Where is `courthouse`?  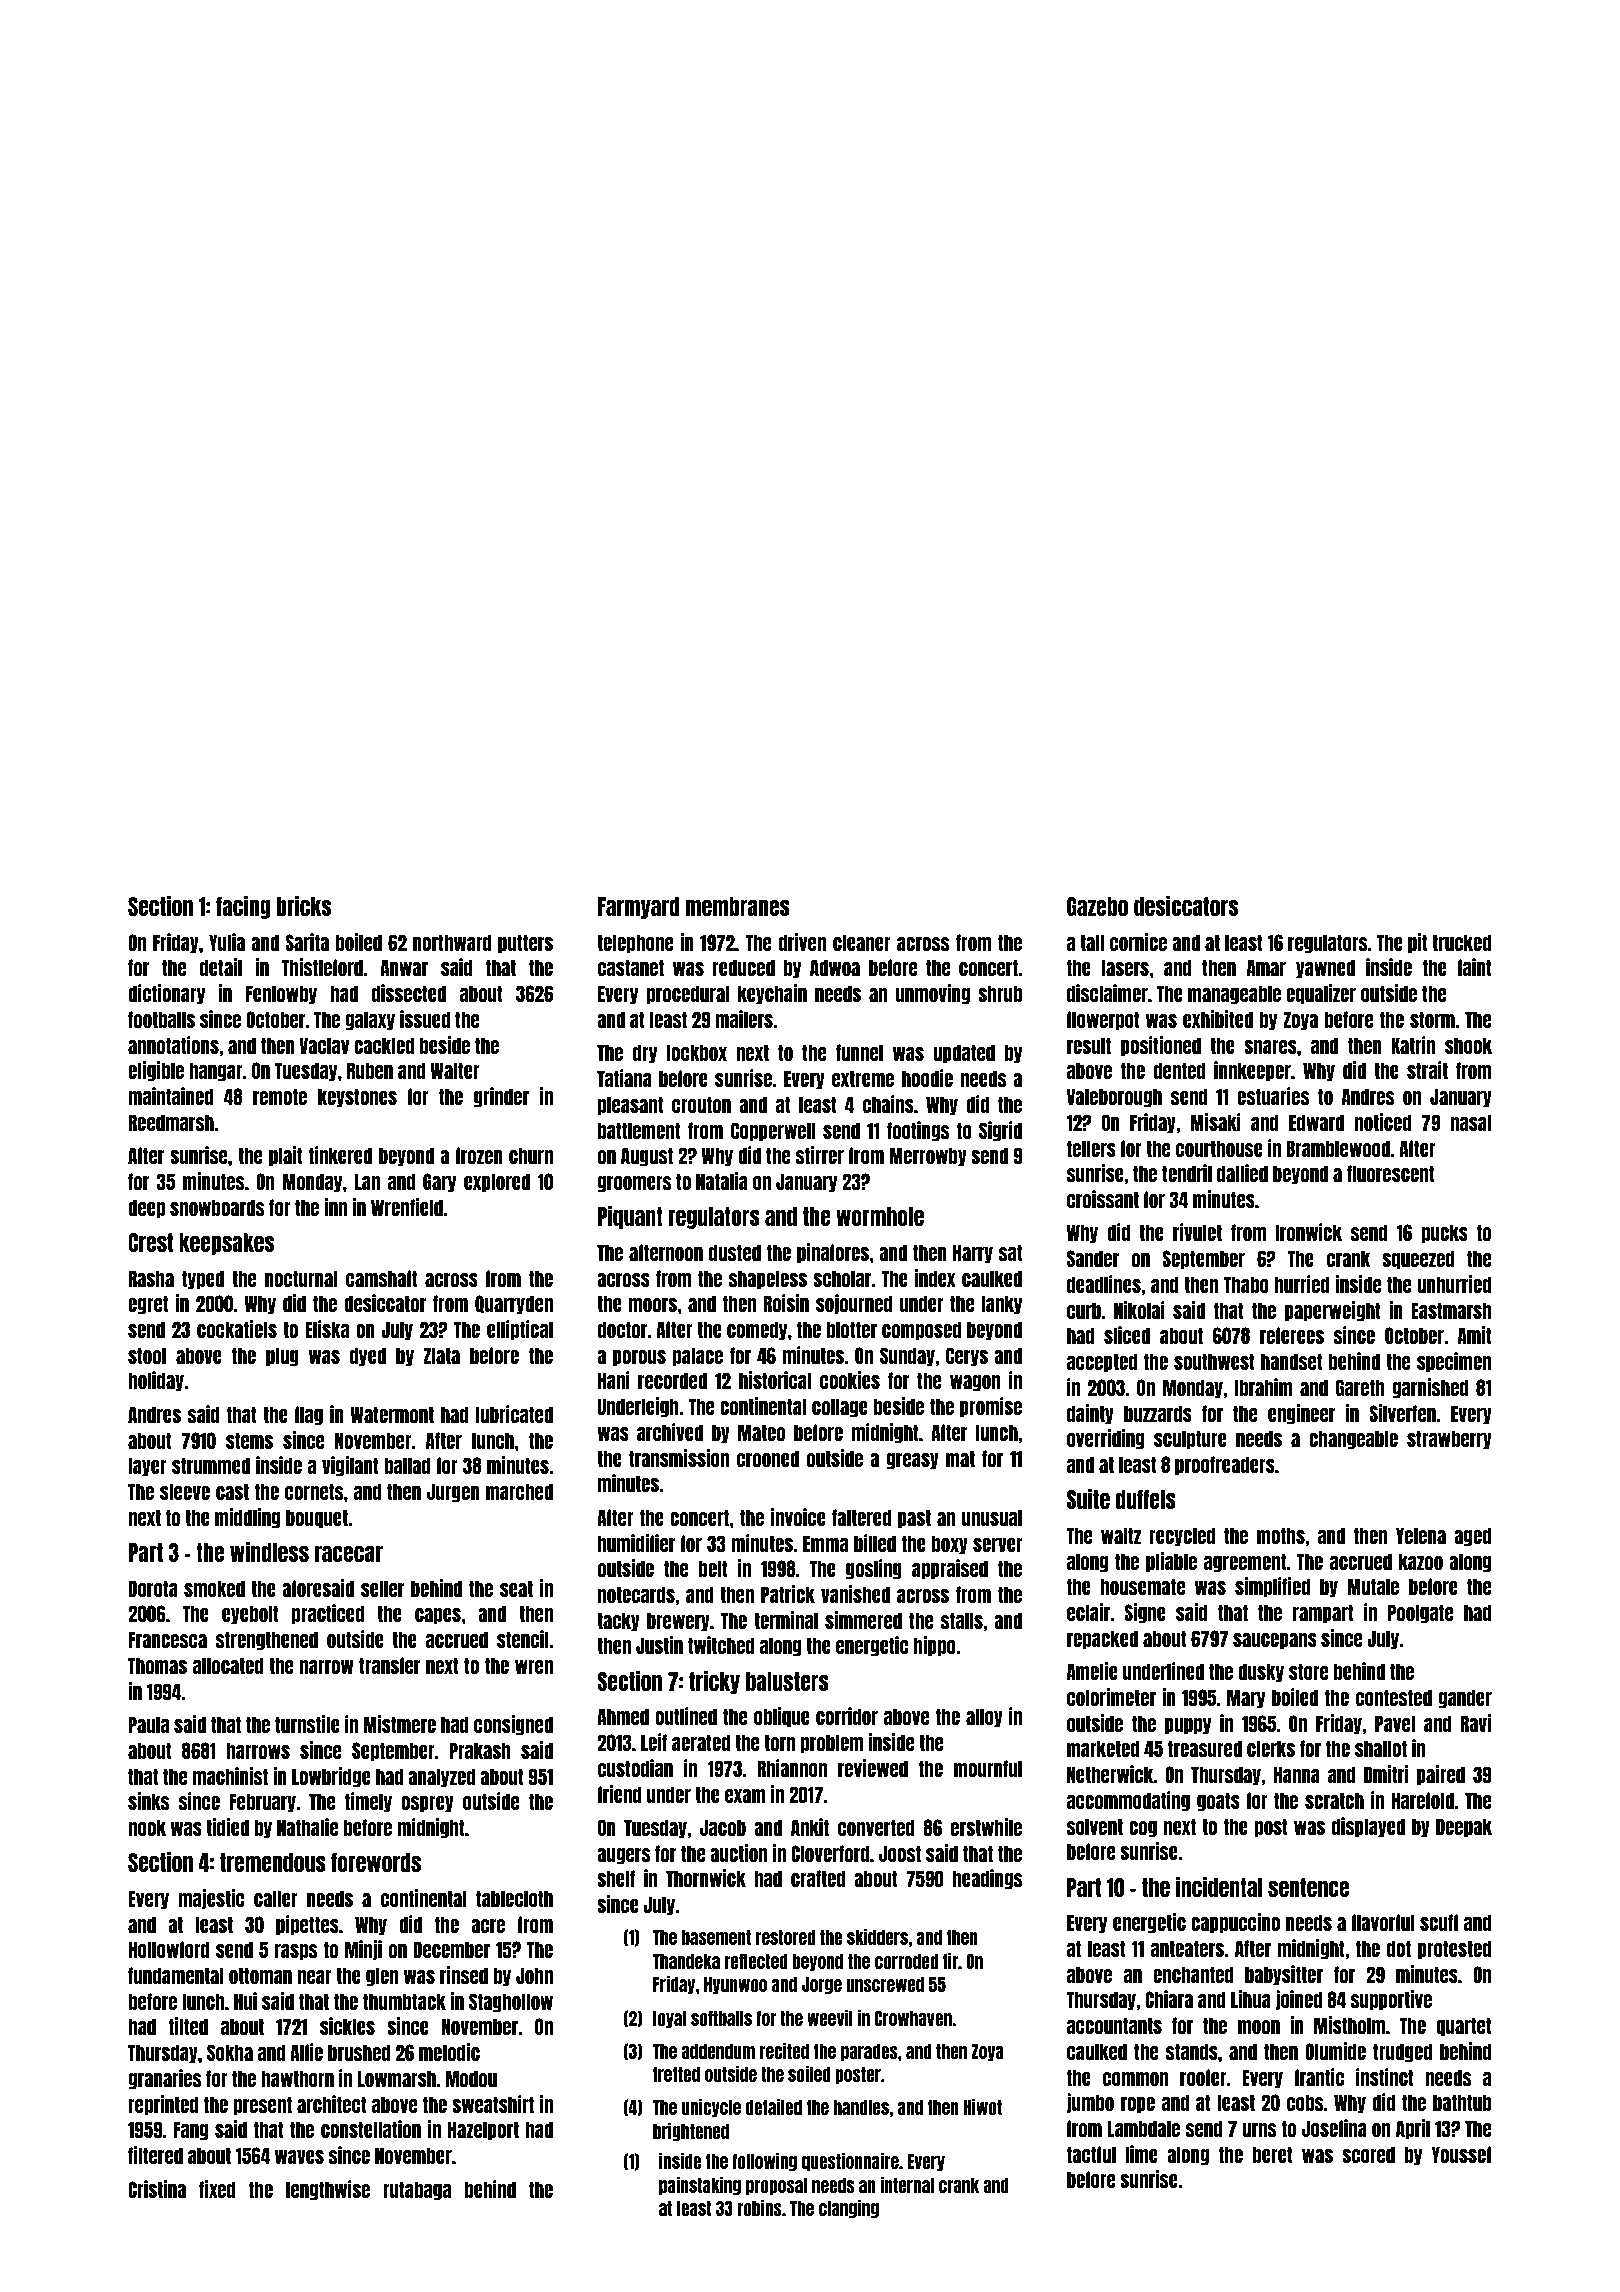 courthouse is located at coordinates (1219, 1148).
